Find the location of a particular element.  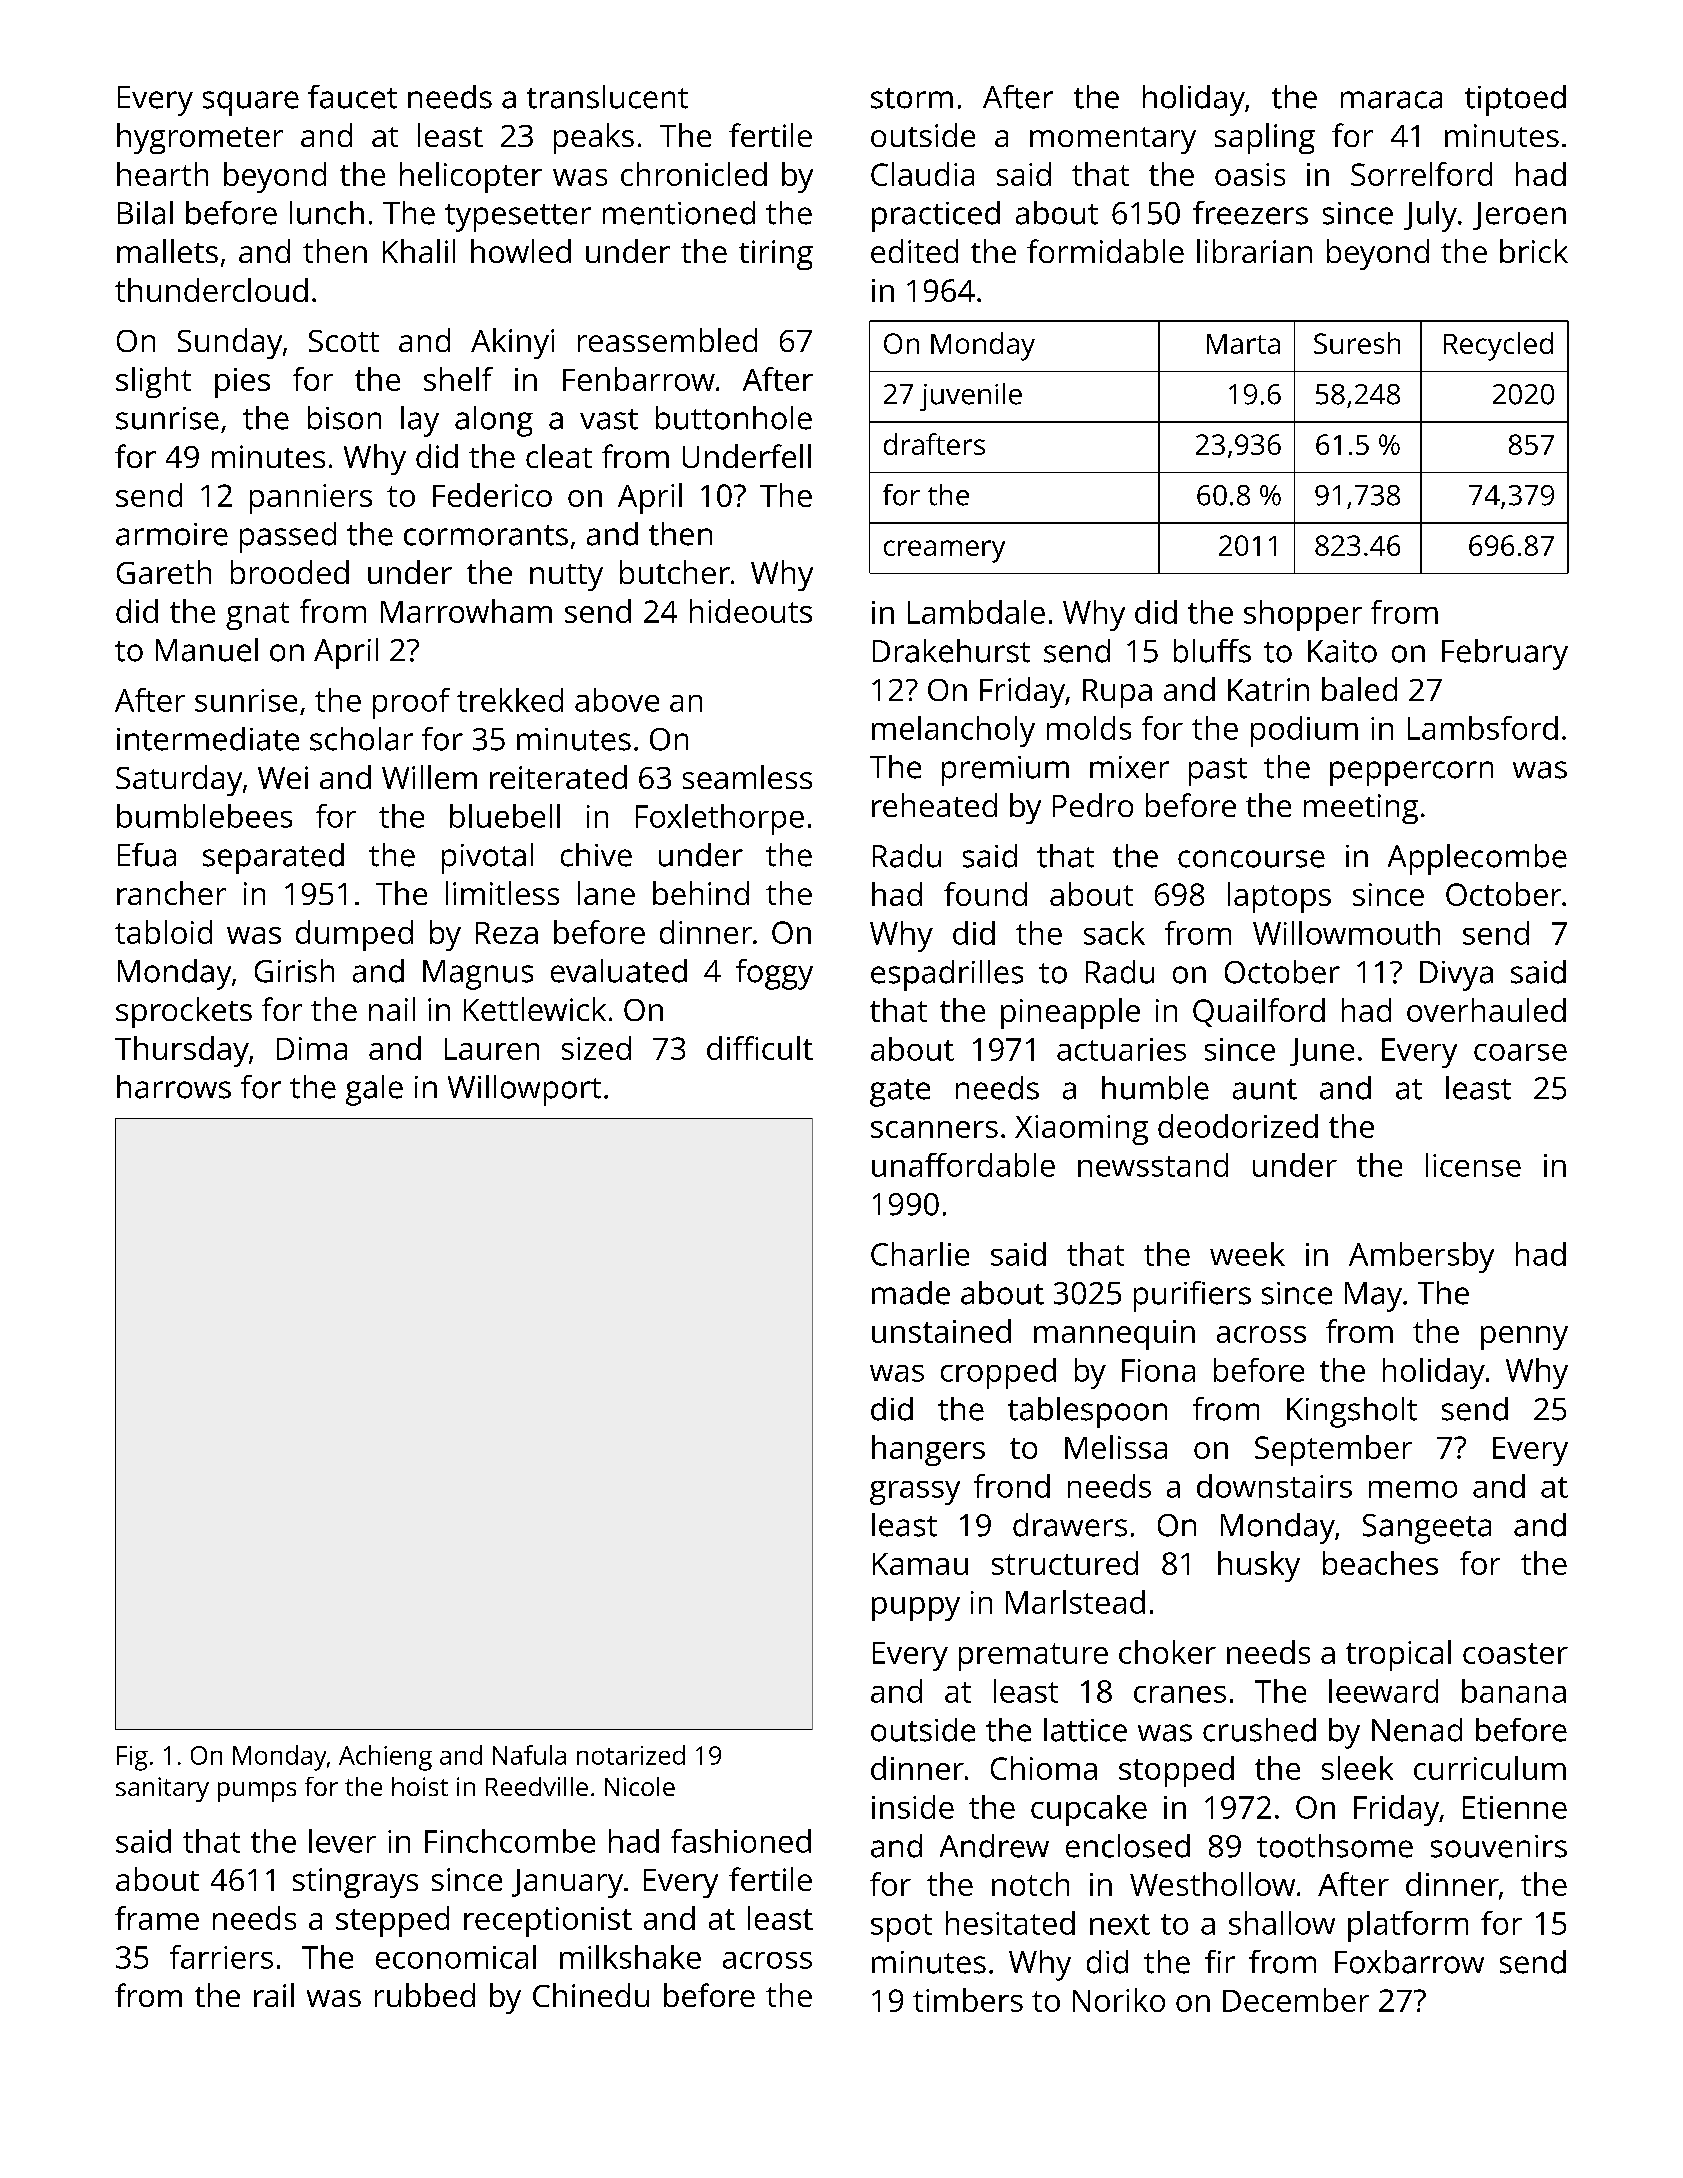

coaster is located at coordinates (1515, 1653).
